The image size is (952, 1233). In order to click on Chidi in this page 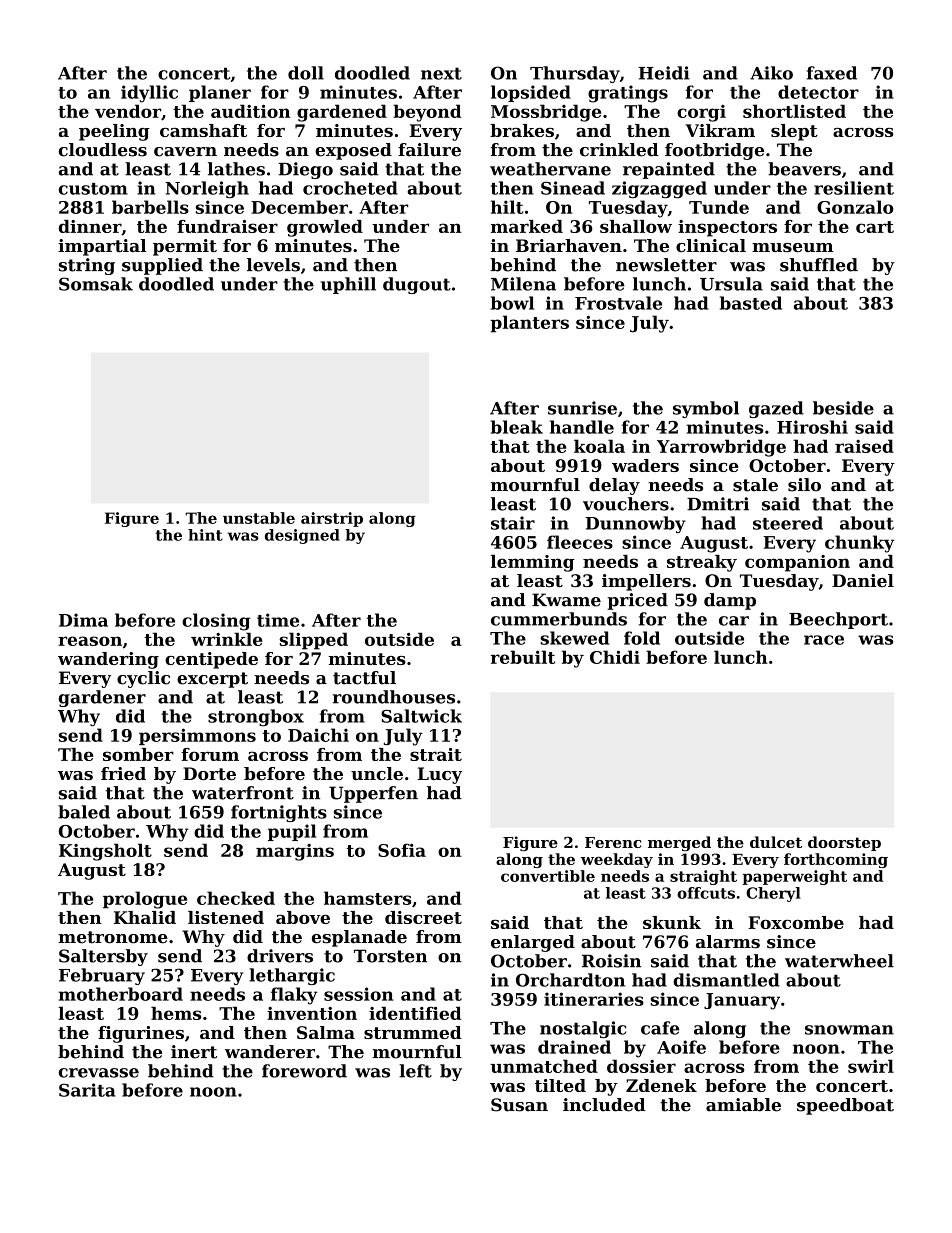, I will do `click(615, 657)`.
